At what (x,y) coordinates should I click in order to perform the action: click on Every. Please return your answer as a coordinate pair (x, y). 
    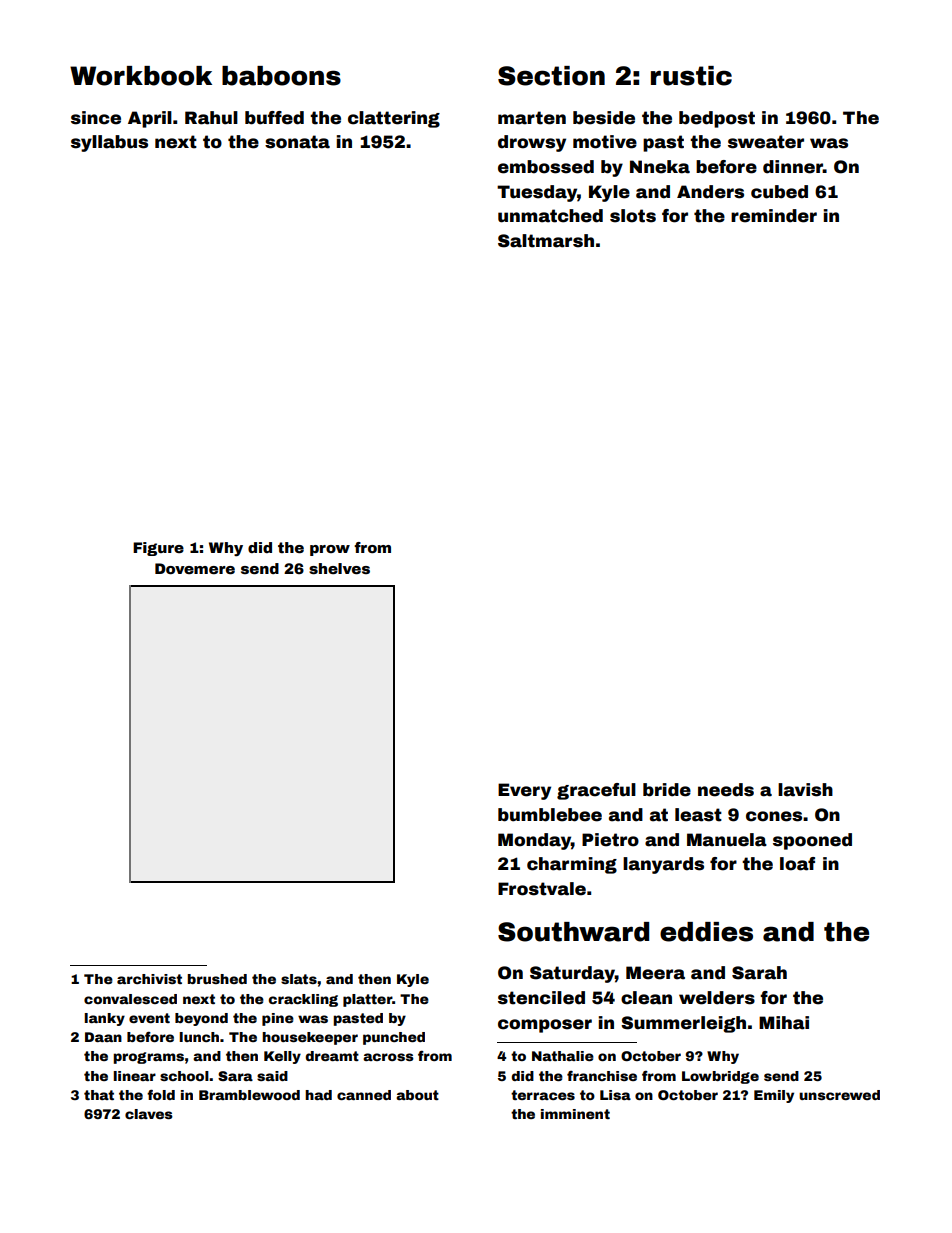
    Looking at the image, I should click on (524, 791).
